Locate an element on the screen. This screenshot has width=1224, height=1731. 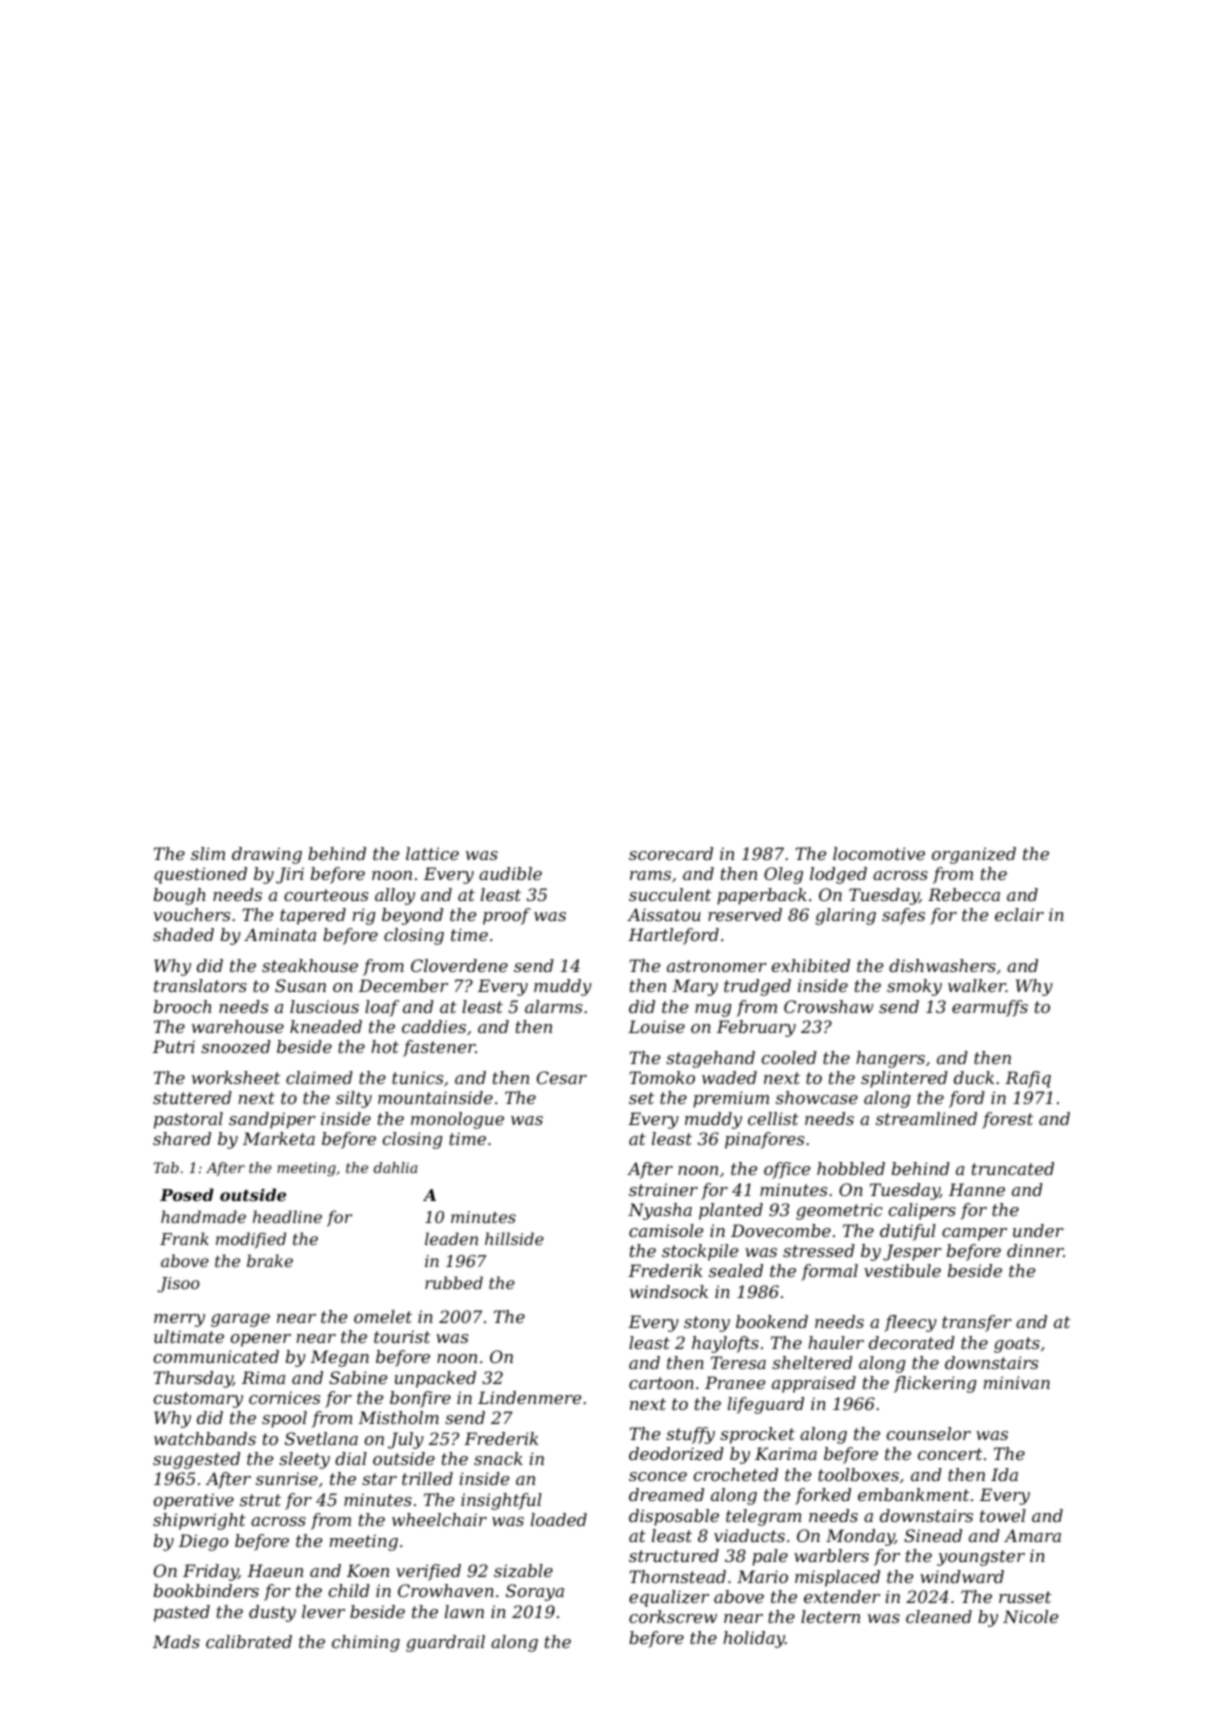
vestibule is located at coordinates (902, 1270).
